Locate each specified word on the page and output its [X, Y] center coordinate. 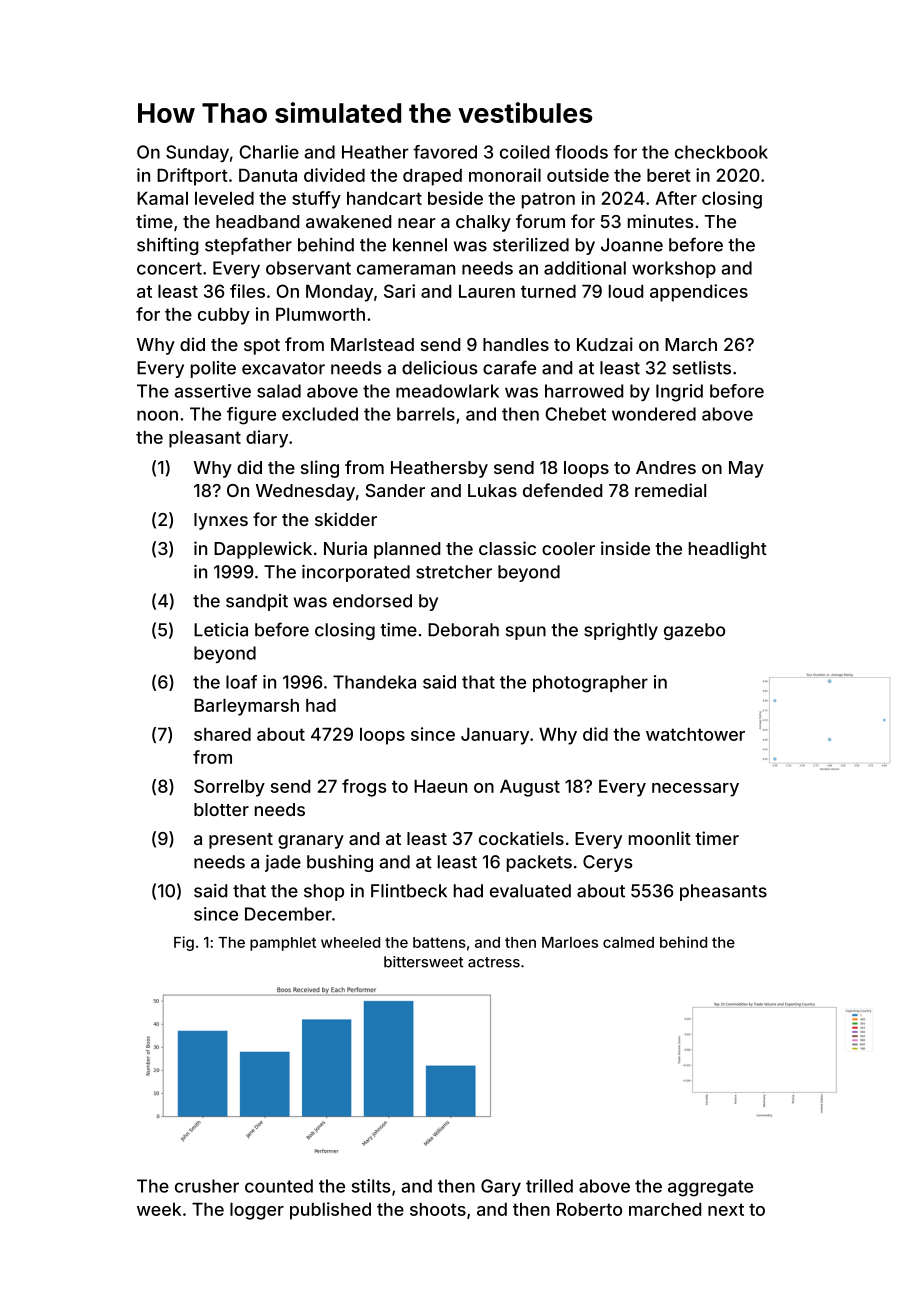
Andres [666, 467]
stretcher [454, 572]
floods [581, 152]
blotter [221, 809]
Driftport [192, 177]
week [159, 1209]
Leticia [221, 630]
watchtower [695, 734]
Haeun [440, 786]
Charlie [269, 152]
